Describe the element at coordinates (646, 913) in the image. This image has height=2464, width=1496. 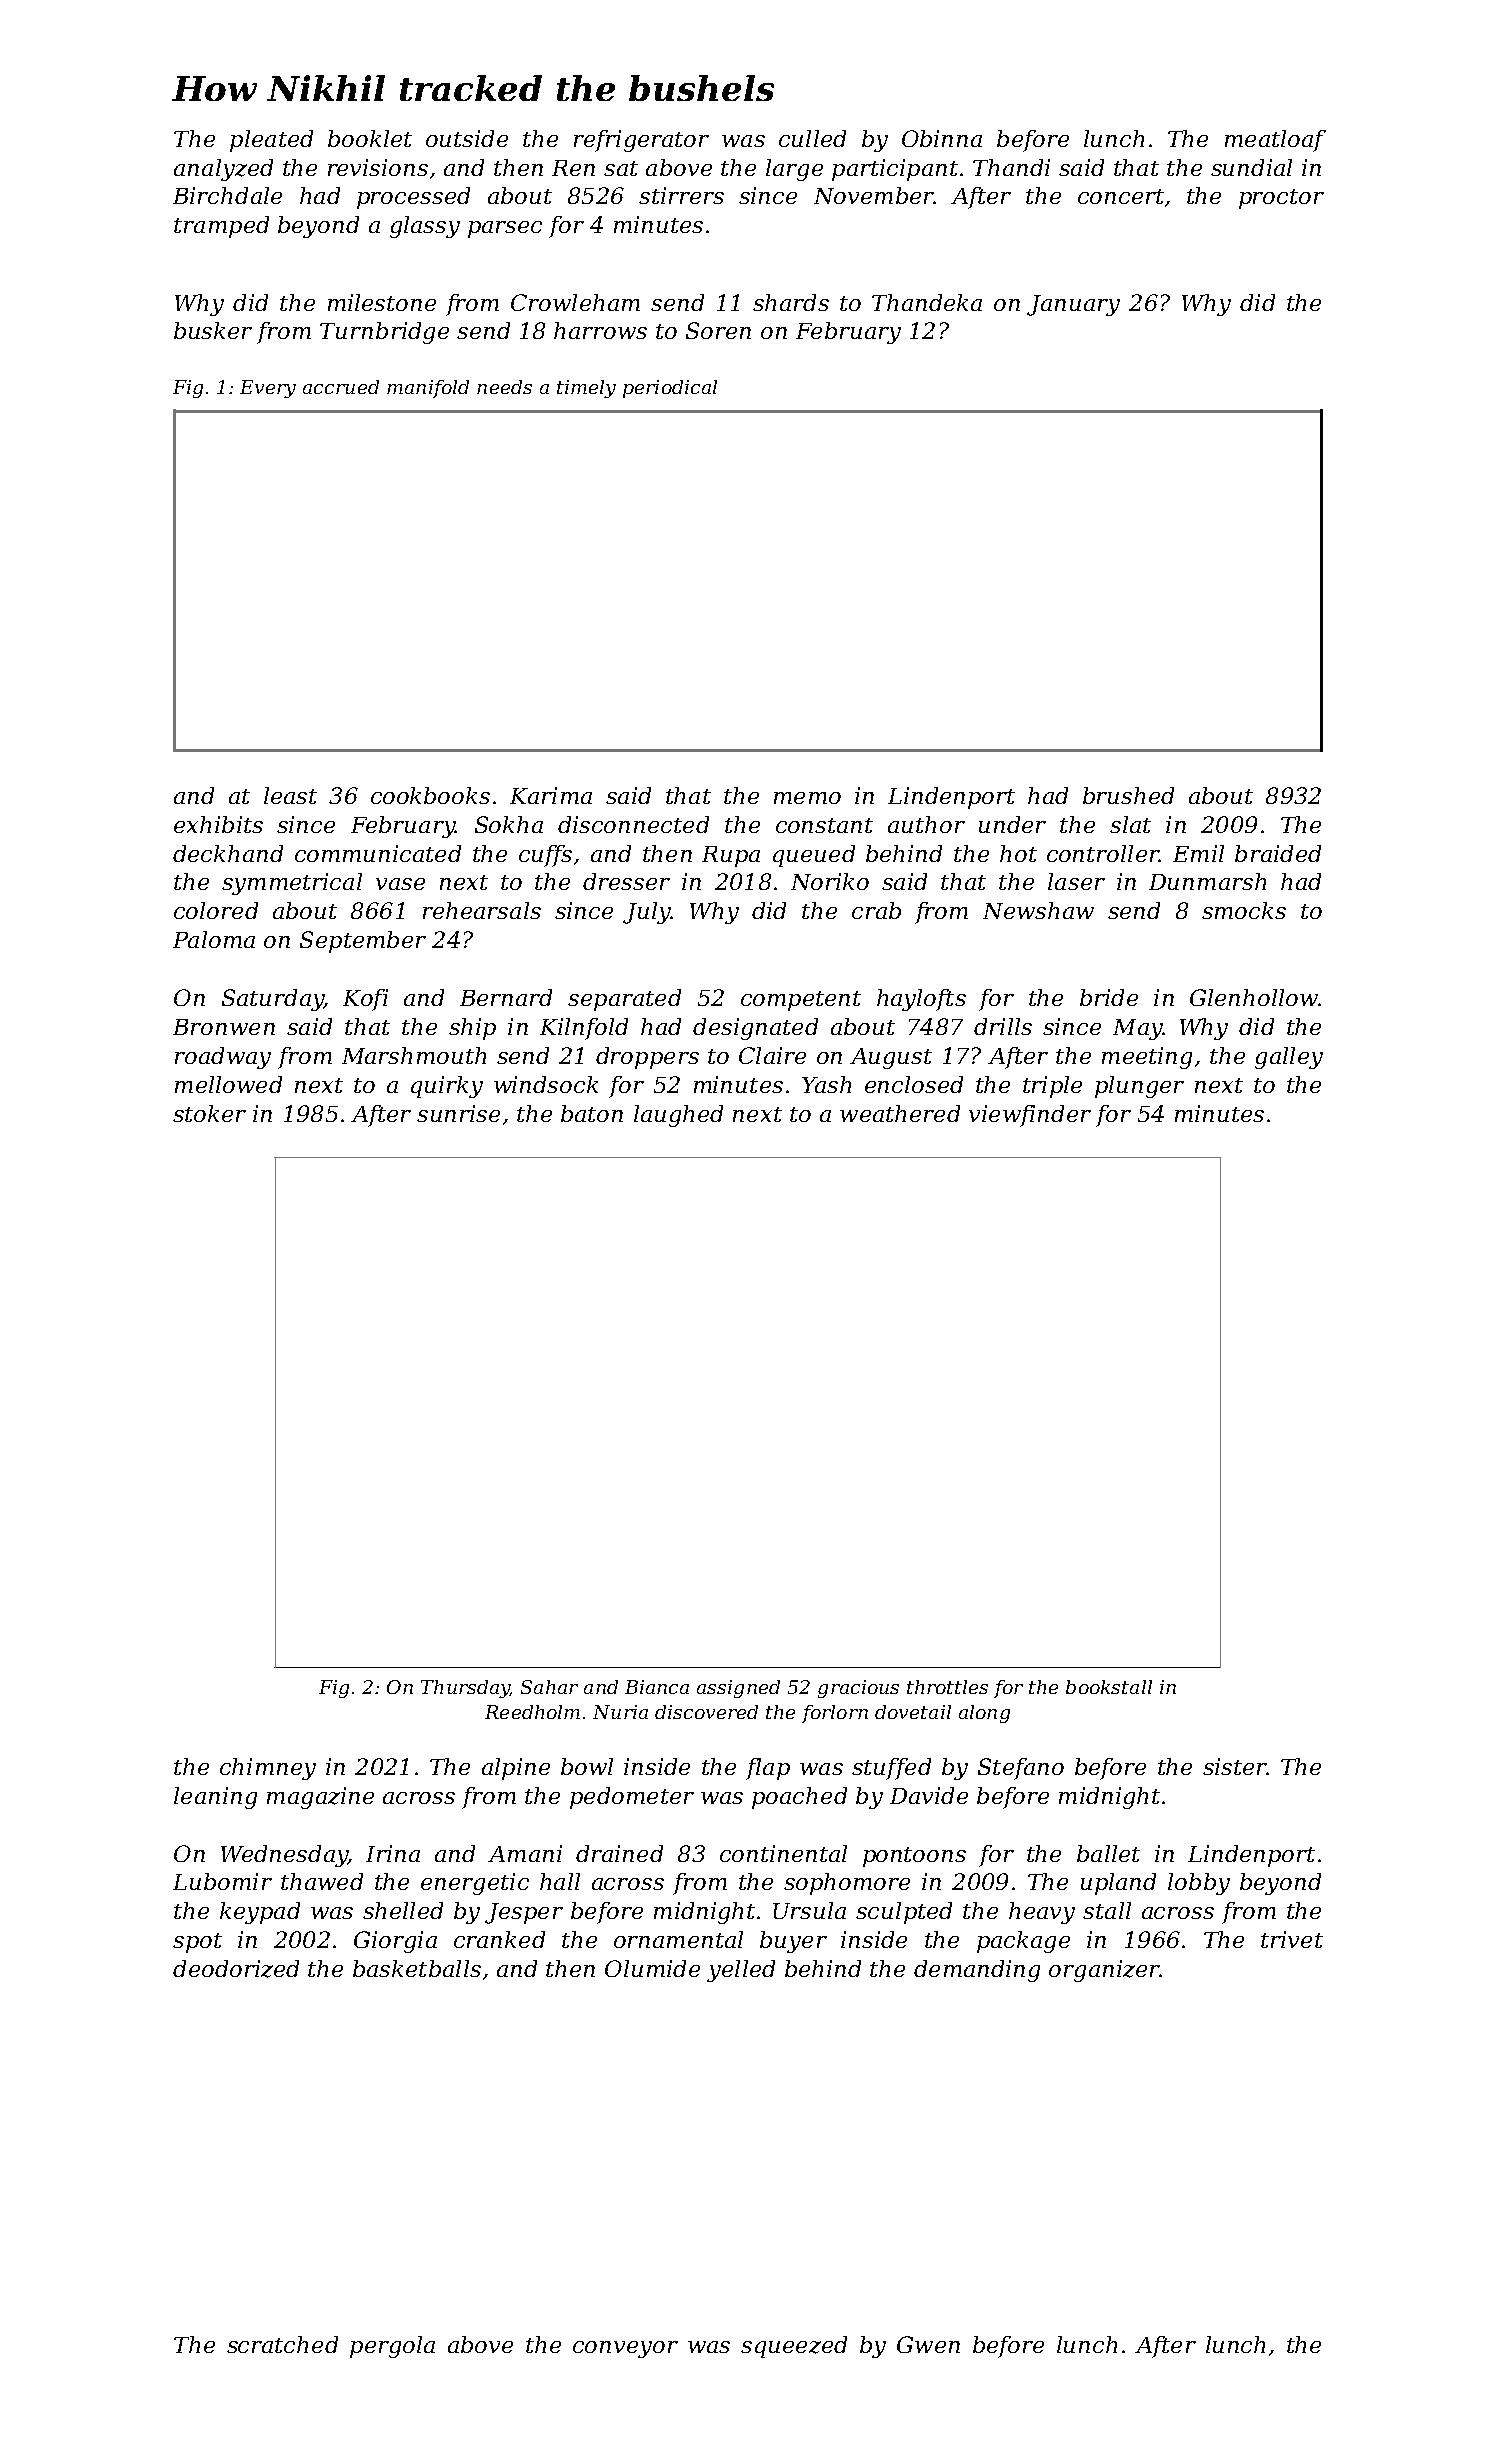
I see `July` at that location.
